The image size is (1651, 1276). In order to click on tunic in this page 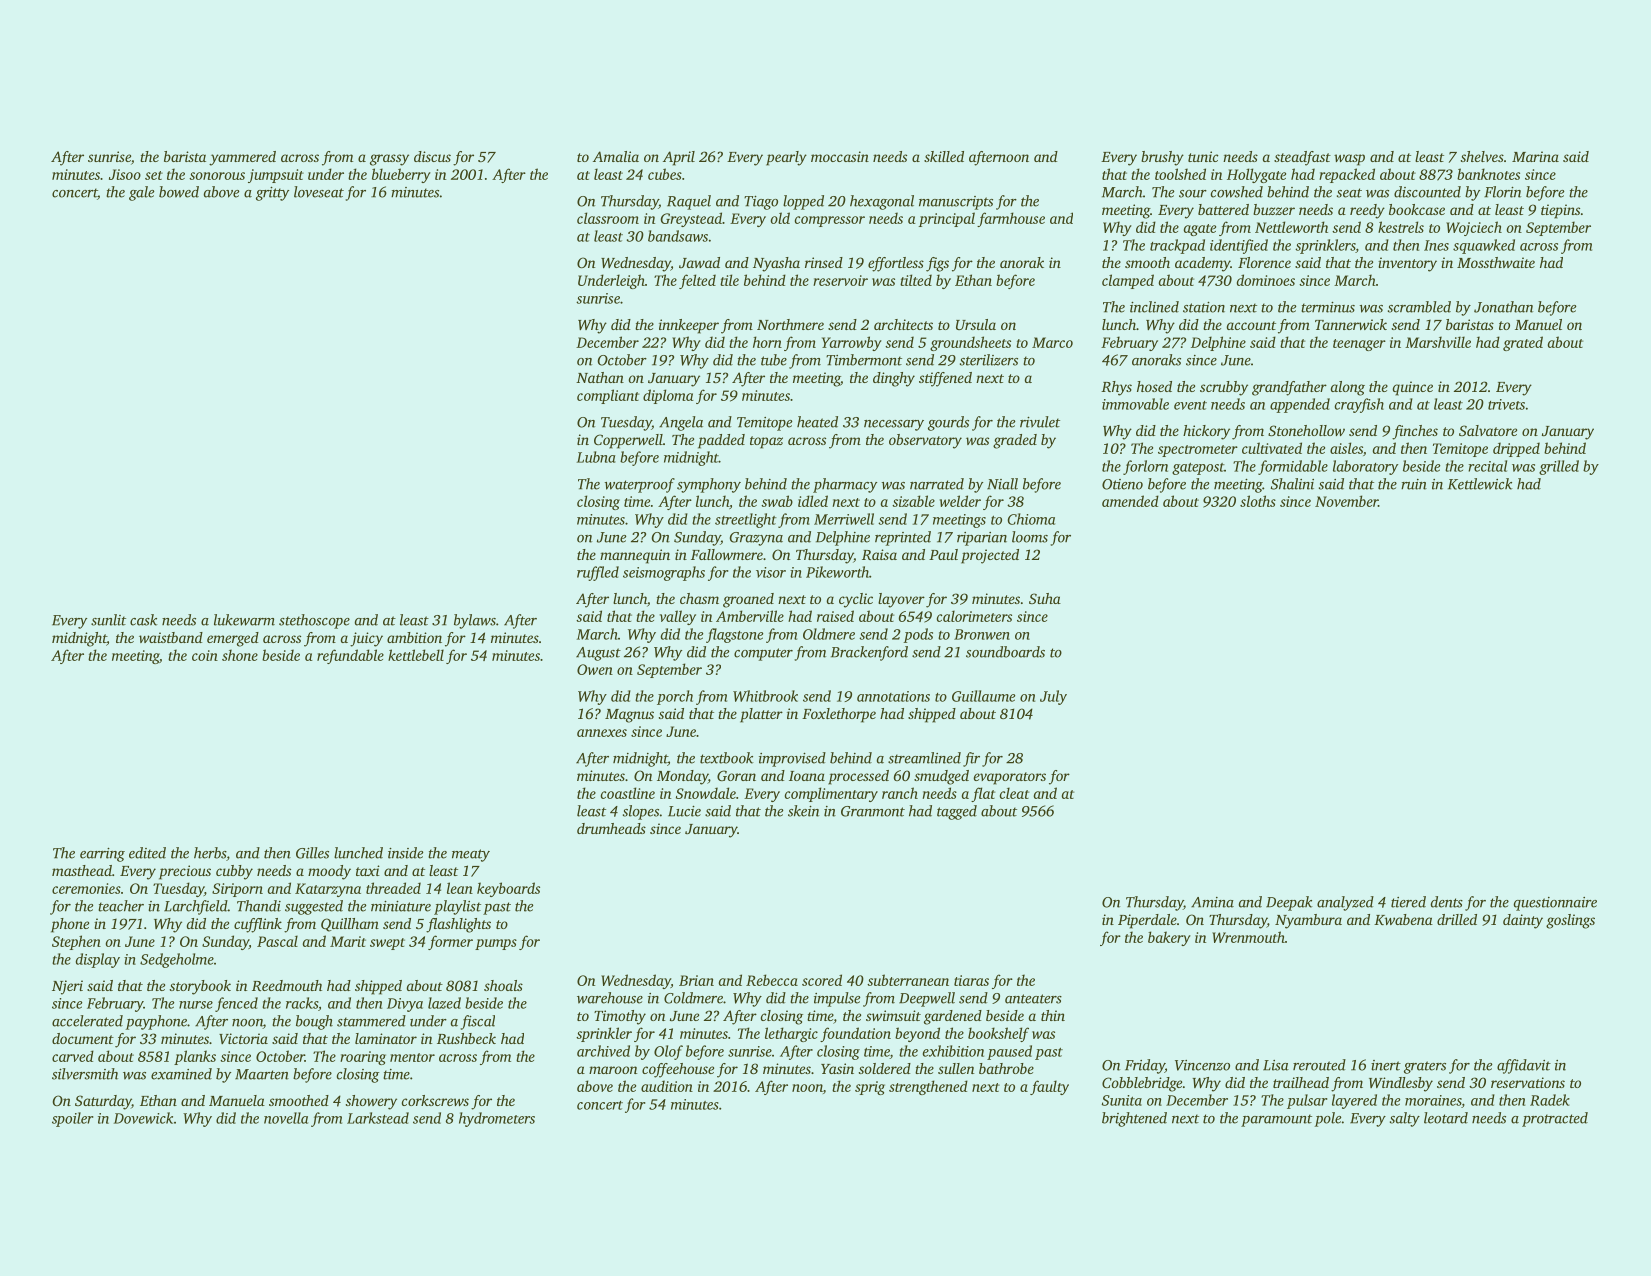, I will do `click(1203, 156)`.
